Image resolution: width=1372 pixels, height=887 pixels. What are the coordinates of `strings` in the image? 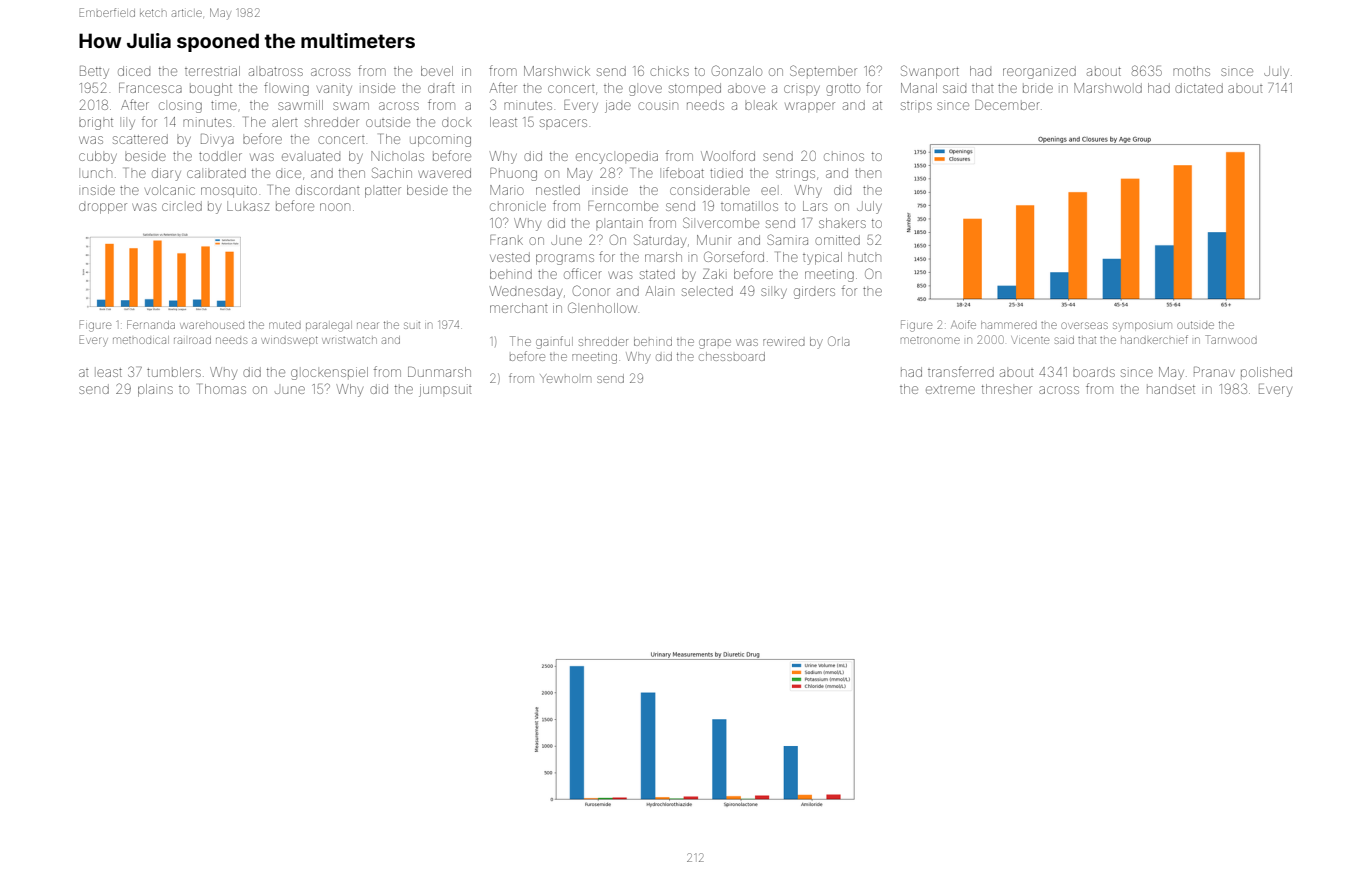 It's located at (795, 175).
